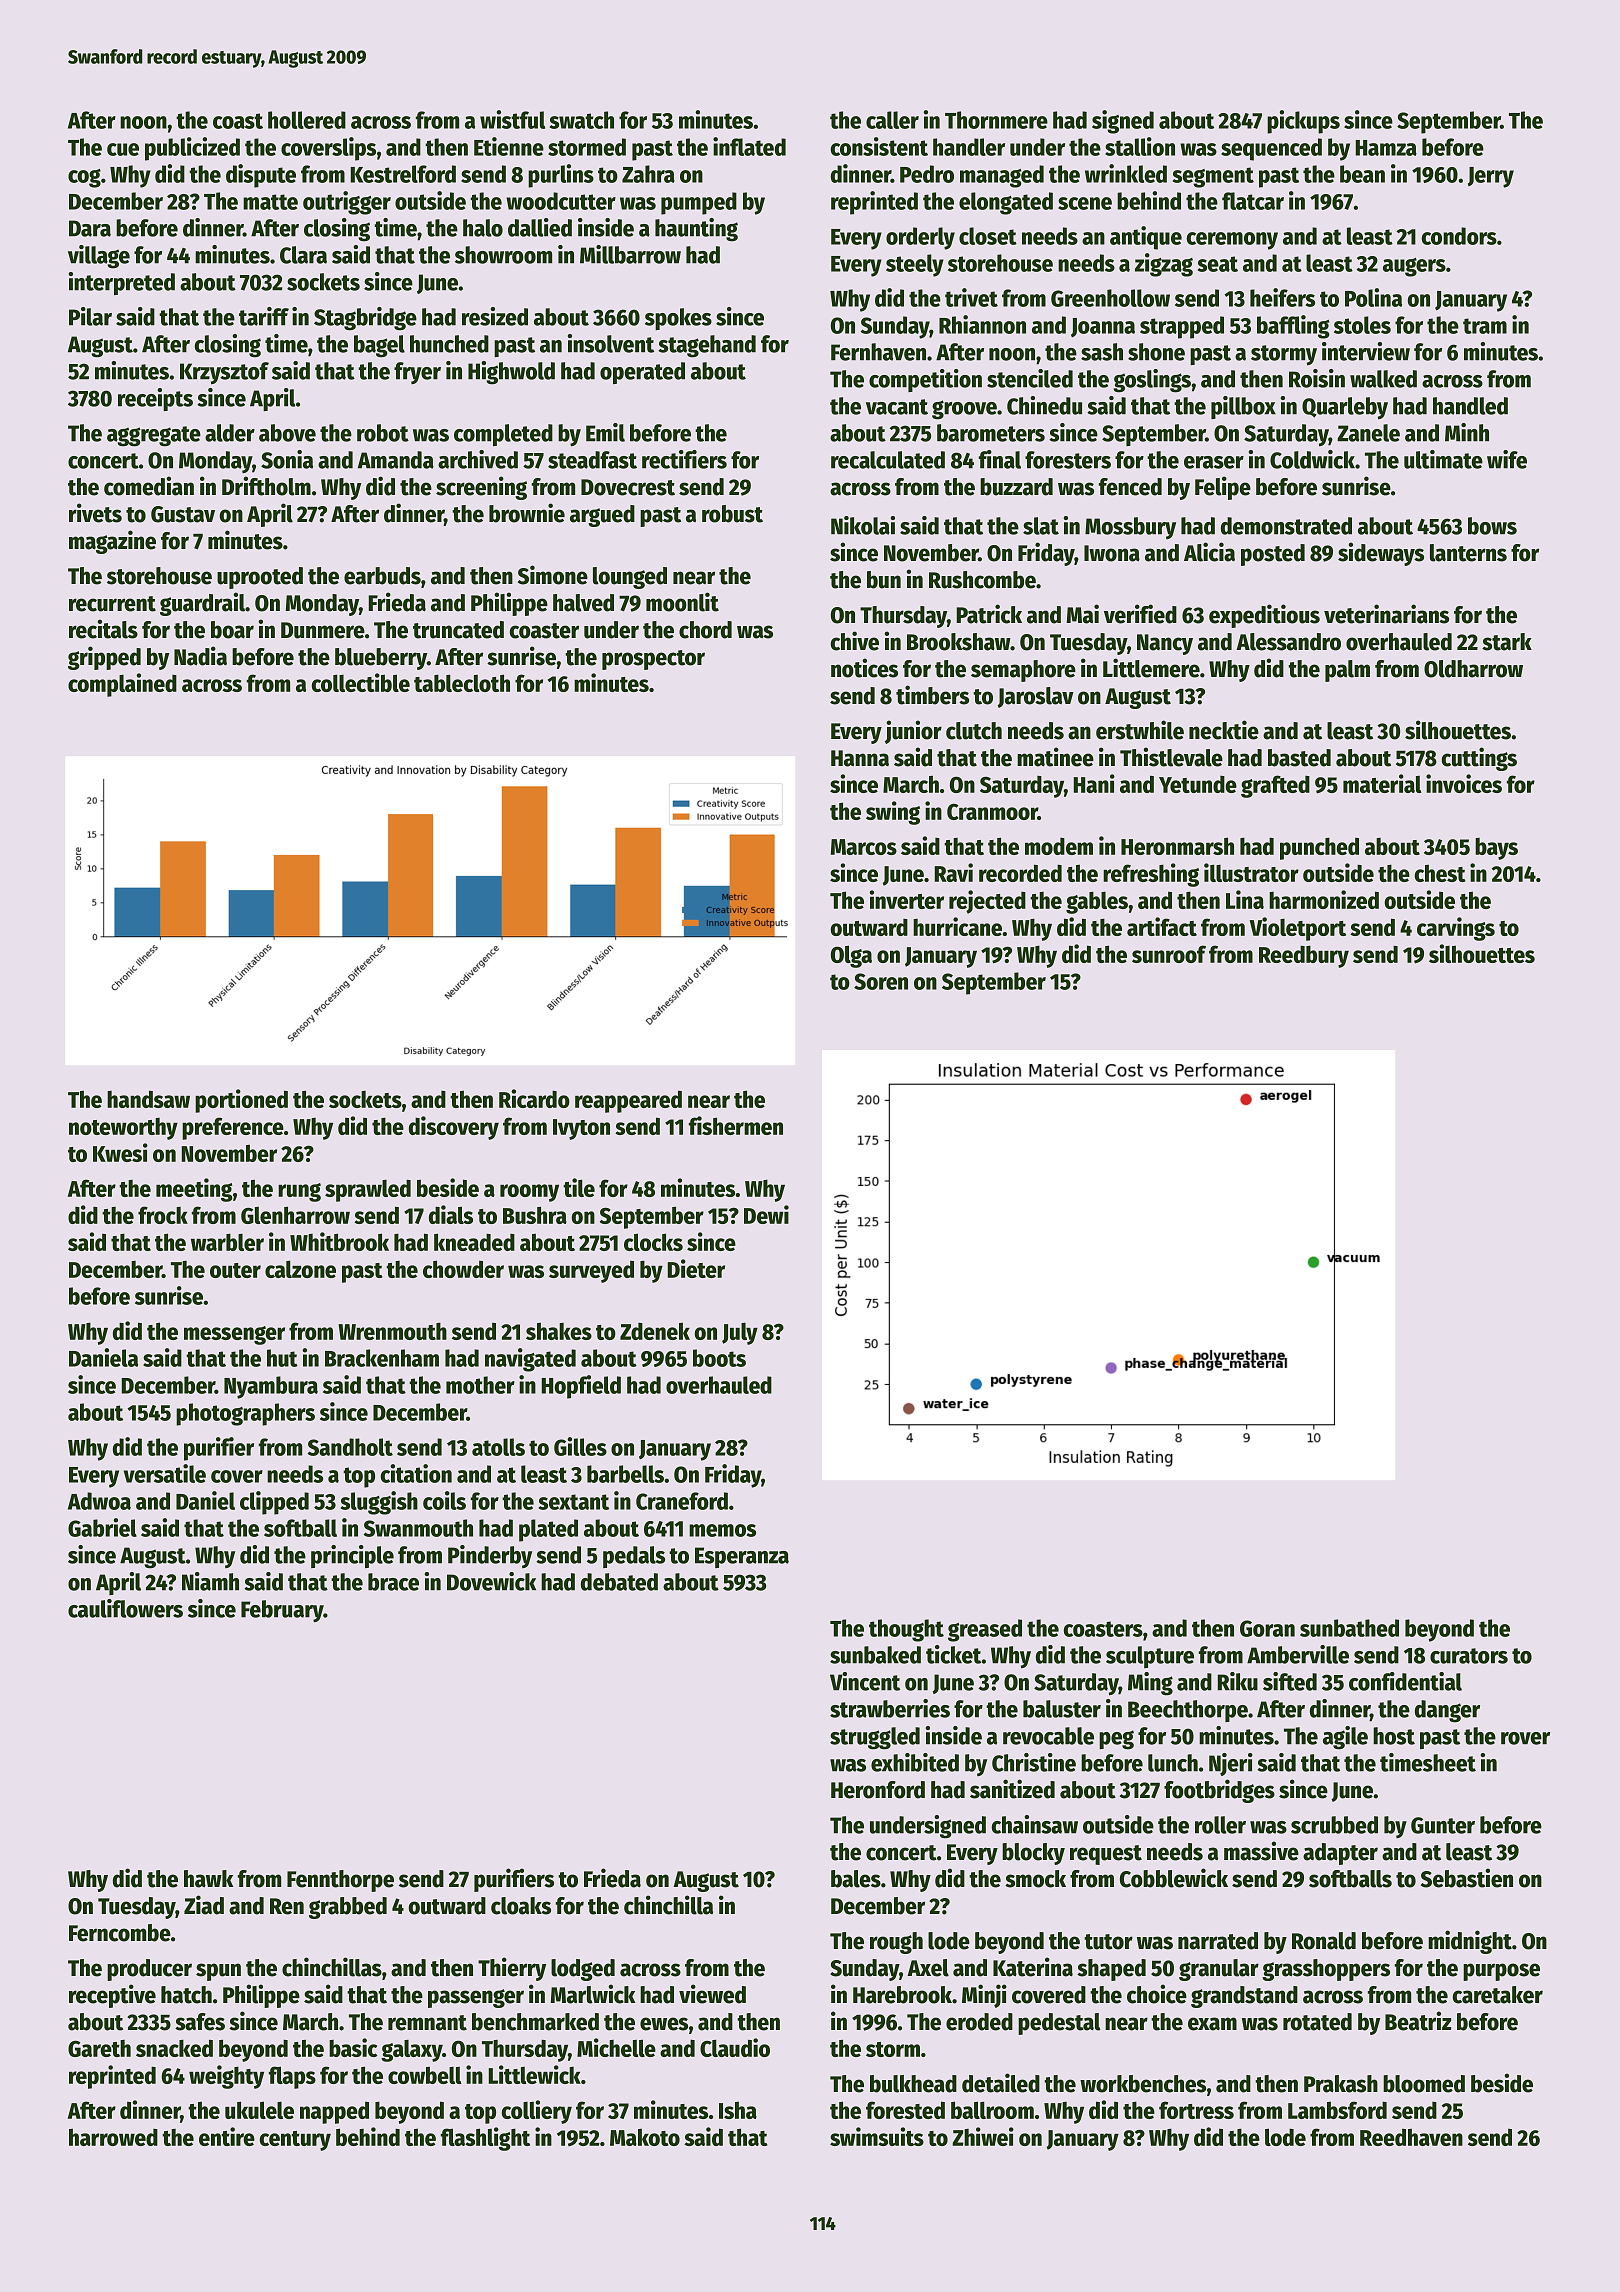 Image resolution: width=1620 pixels, height=2292 pixels. Describe the element at coordinates (719, 1358) in the page. I see `boots` at that location.
